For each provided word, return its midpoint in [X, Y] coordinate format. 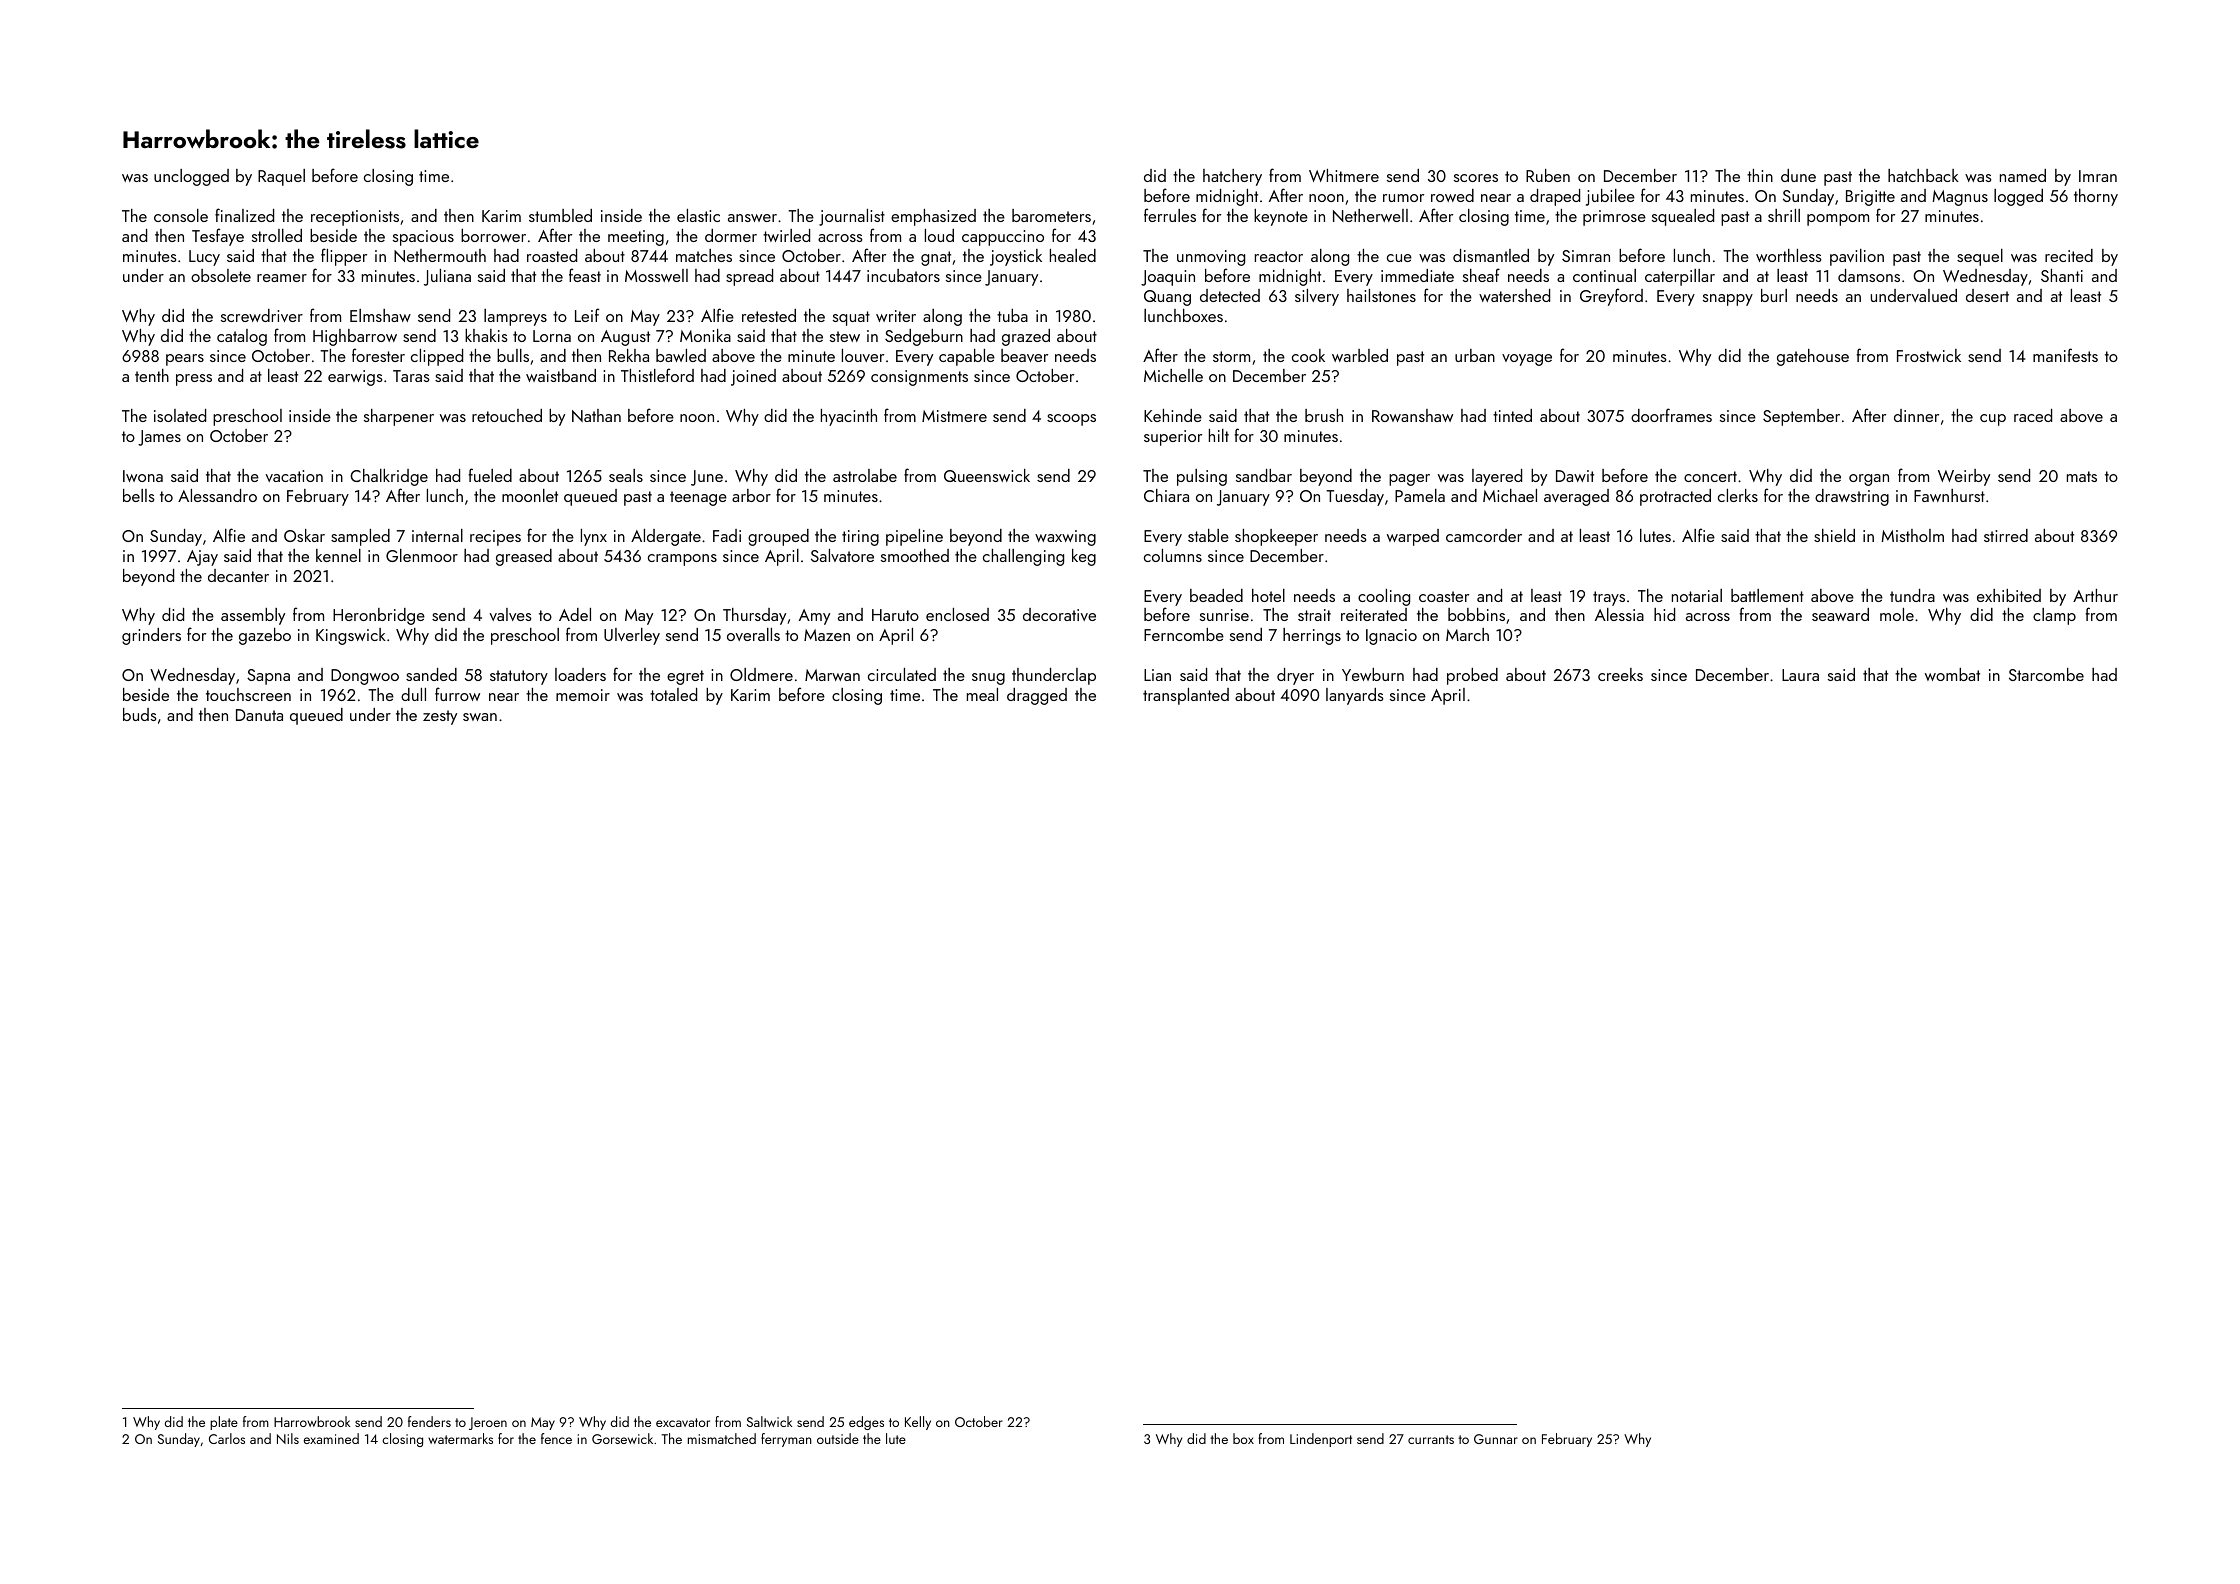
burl [1774, 295]
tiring [860, 538]
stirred [2006, 535]
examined [331, 1438]
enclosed [957, 614]
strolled [277, 235]
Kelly [918, 1423]
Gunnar [1496, 1439]
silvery [1317, 297]
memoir [583, 695]
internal [437, 535]
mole [1897, 614]
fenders [429, 1421]
